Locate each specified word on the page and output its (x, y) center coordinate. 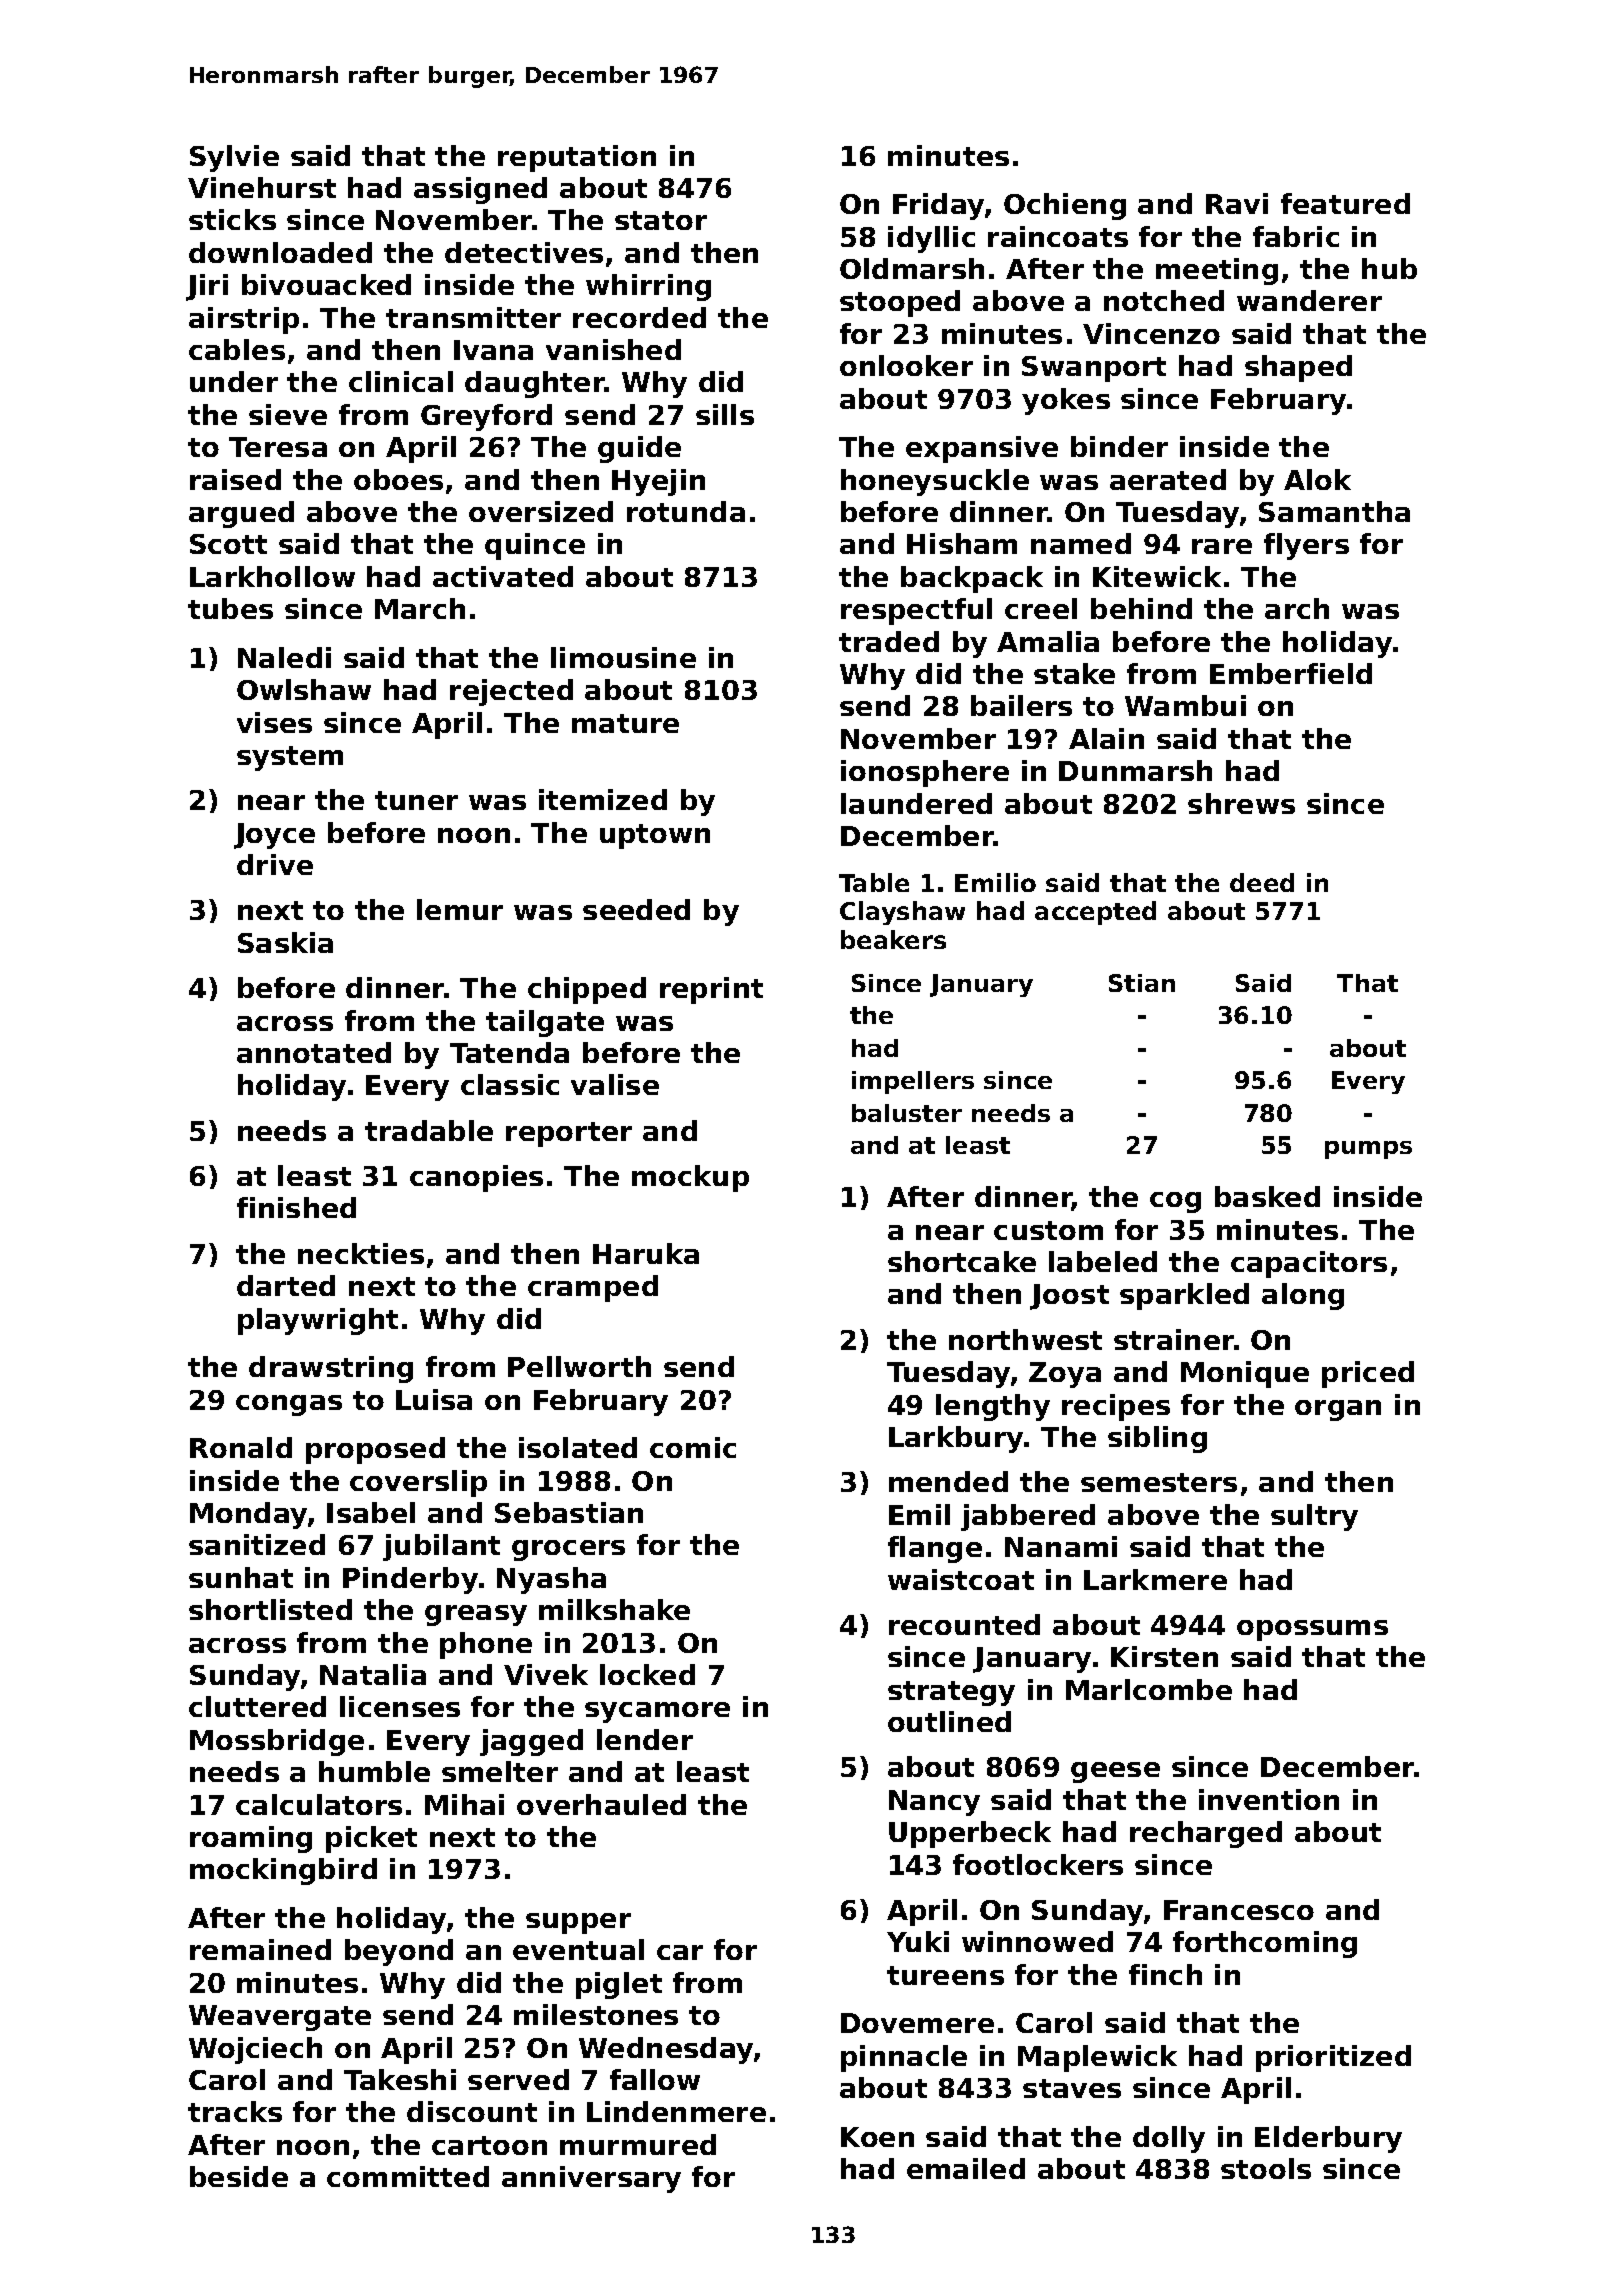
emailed (966, 2168)
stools (1266, 2168)
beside (239, 2176)
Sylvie (234, 158)
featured (1345, 203)
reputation (577, 158)
